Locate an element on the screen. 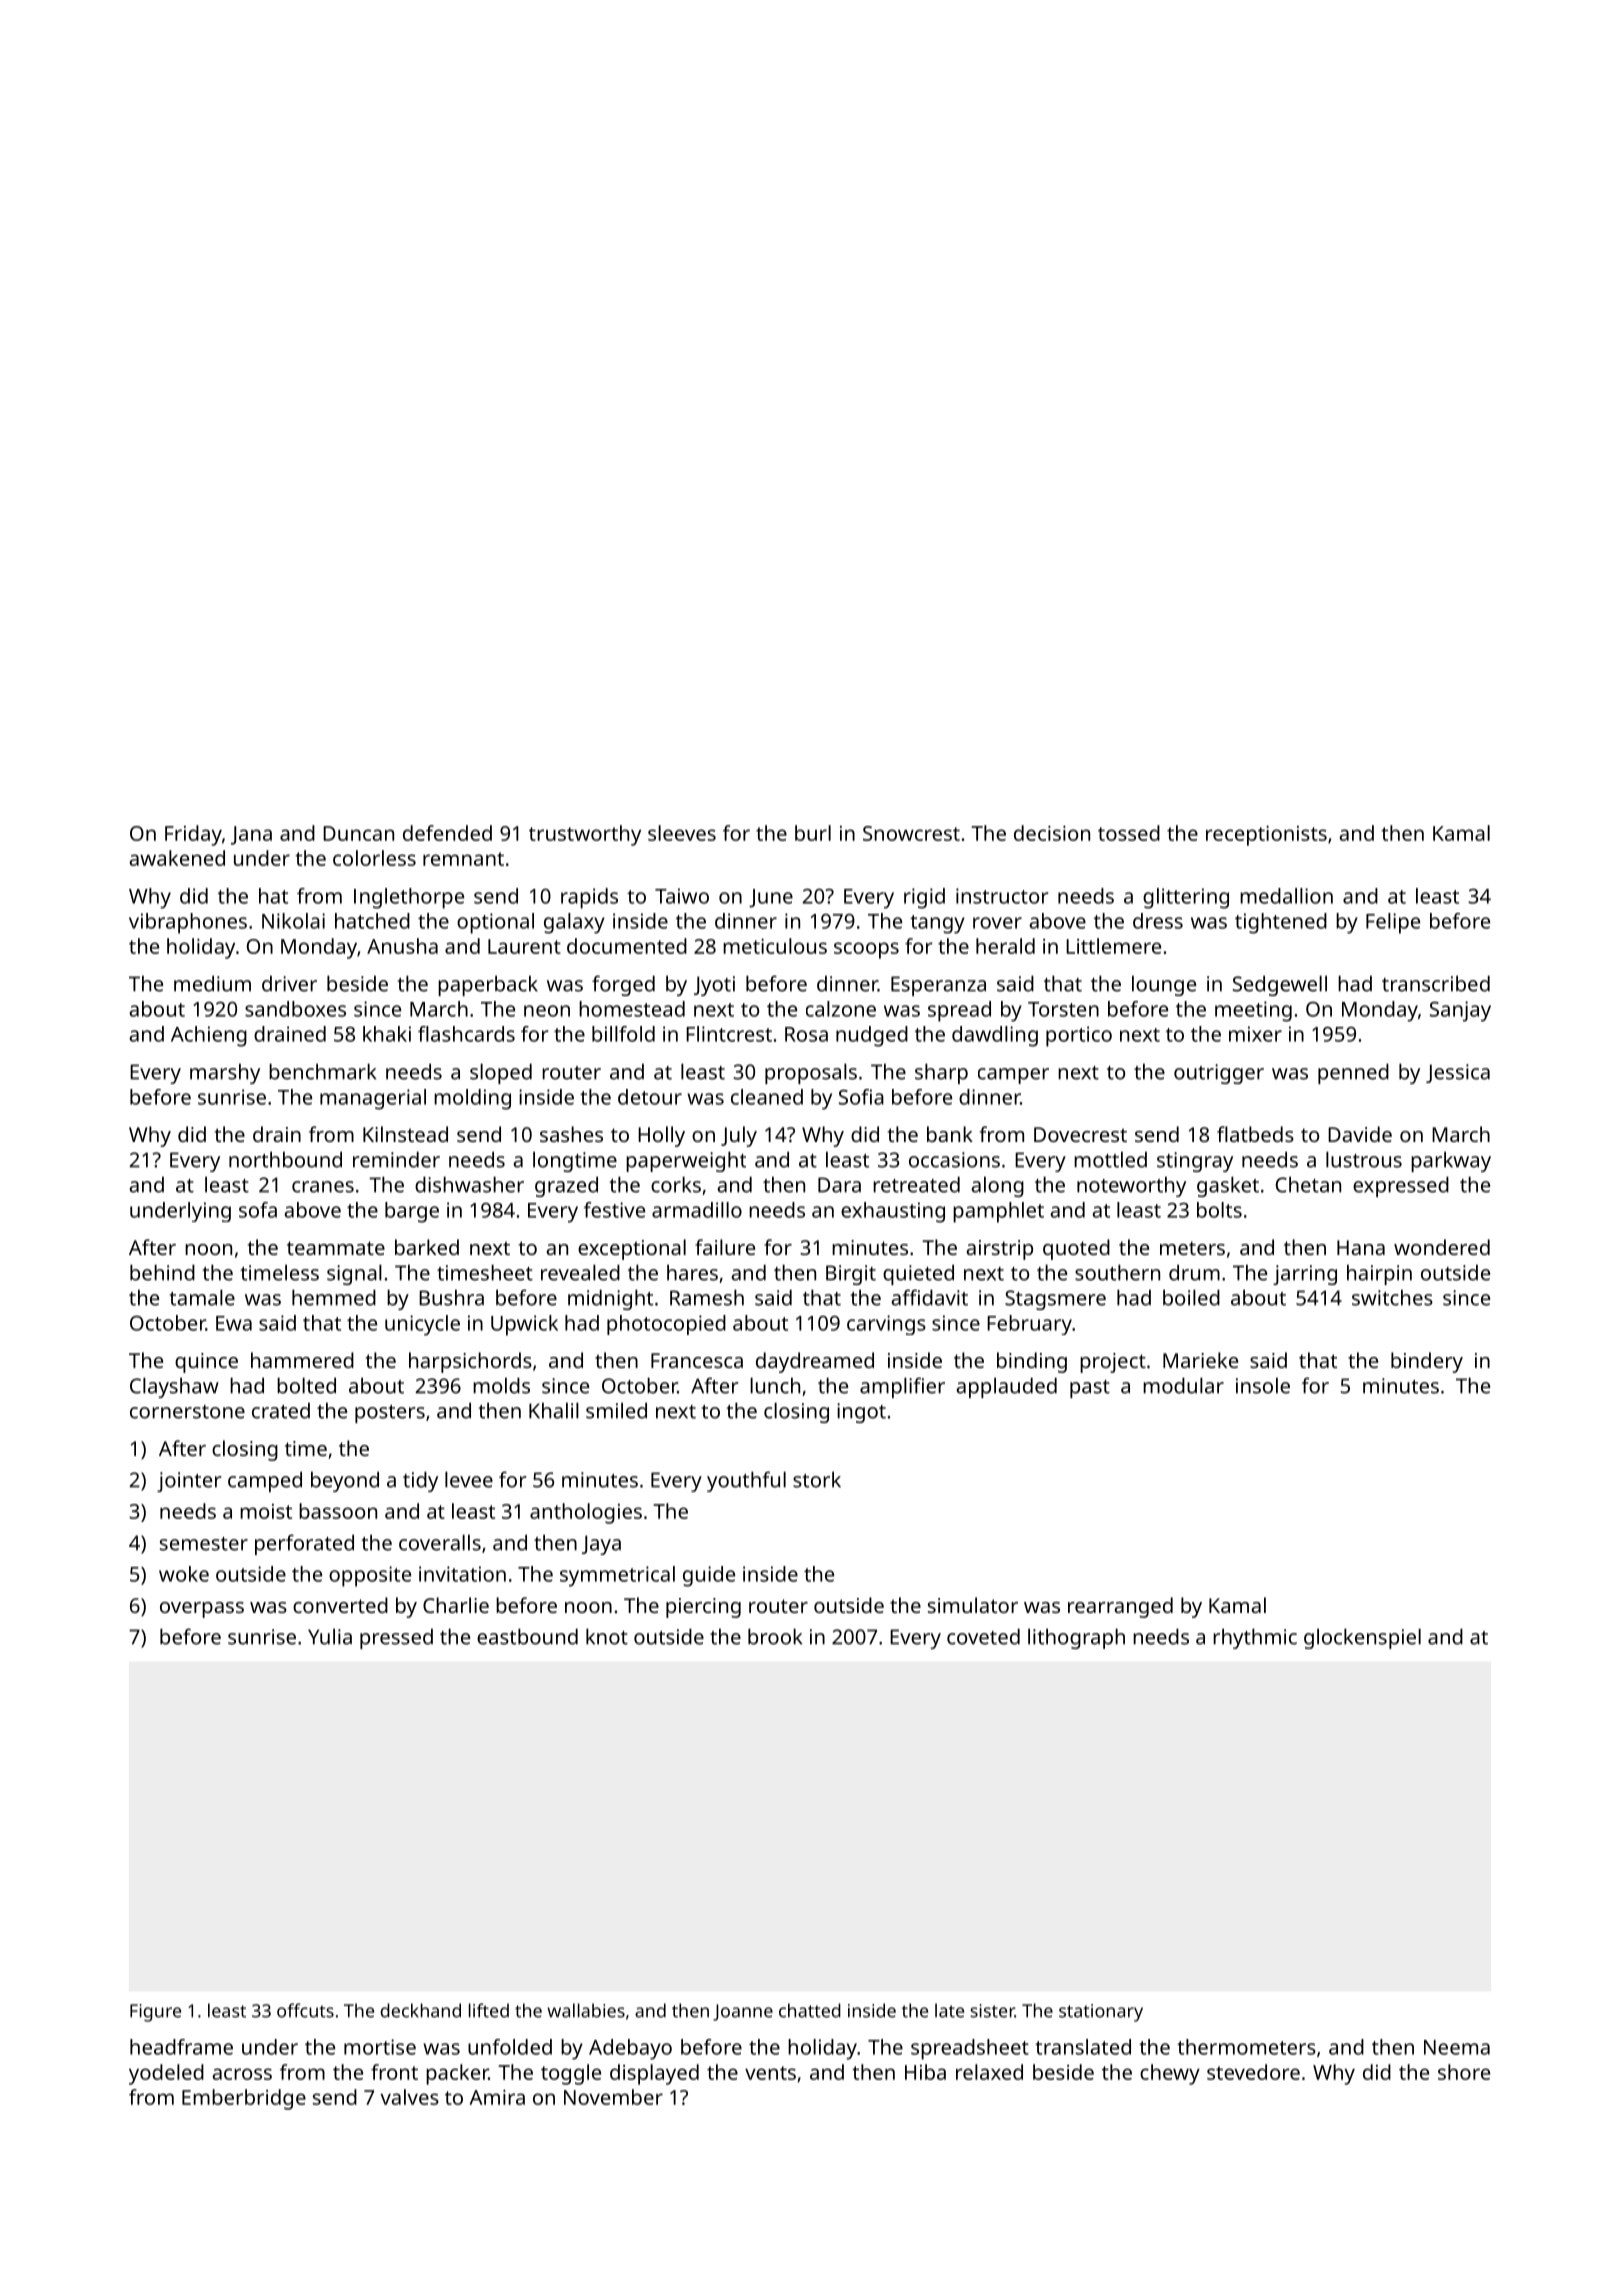  Hana is located at coordinates (1361, 1247).
